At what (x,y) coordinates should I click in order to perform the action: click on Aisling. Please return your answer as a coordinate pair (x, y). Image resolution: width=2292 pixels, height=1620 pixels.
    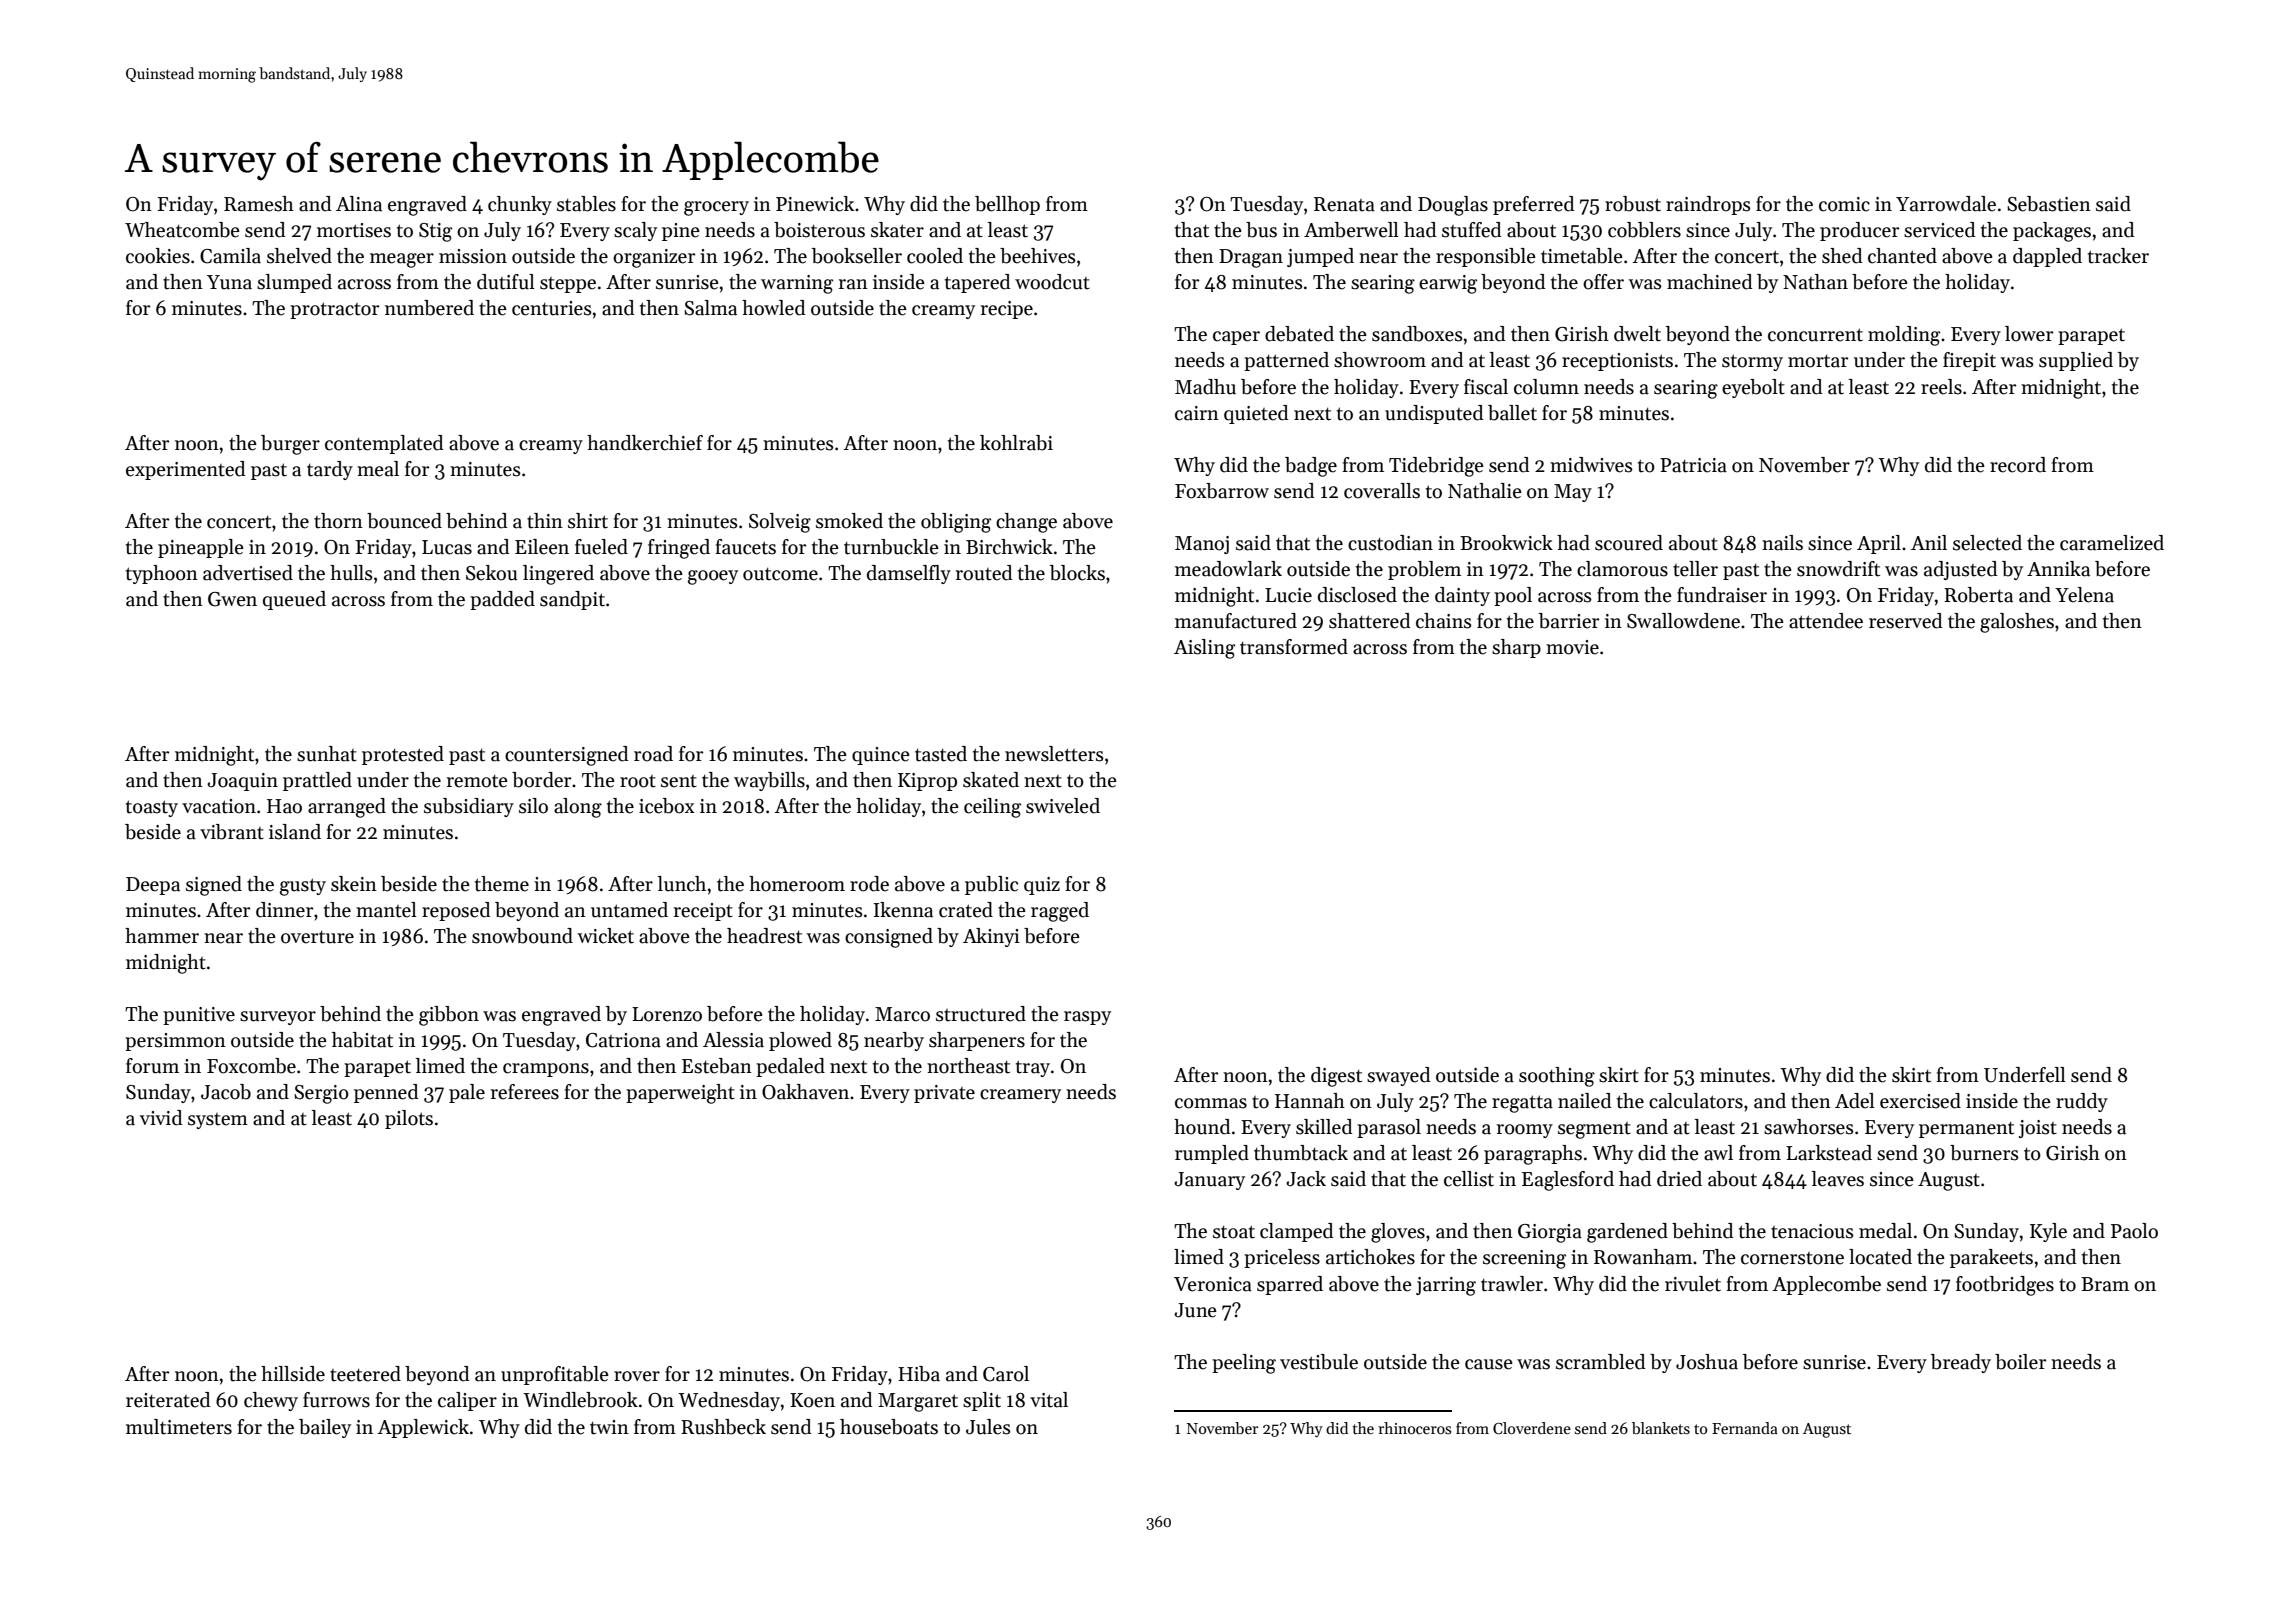
    Looking at the image, I should click on (1204, 649).
